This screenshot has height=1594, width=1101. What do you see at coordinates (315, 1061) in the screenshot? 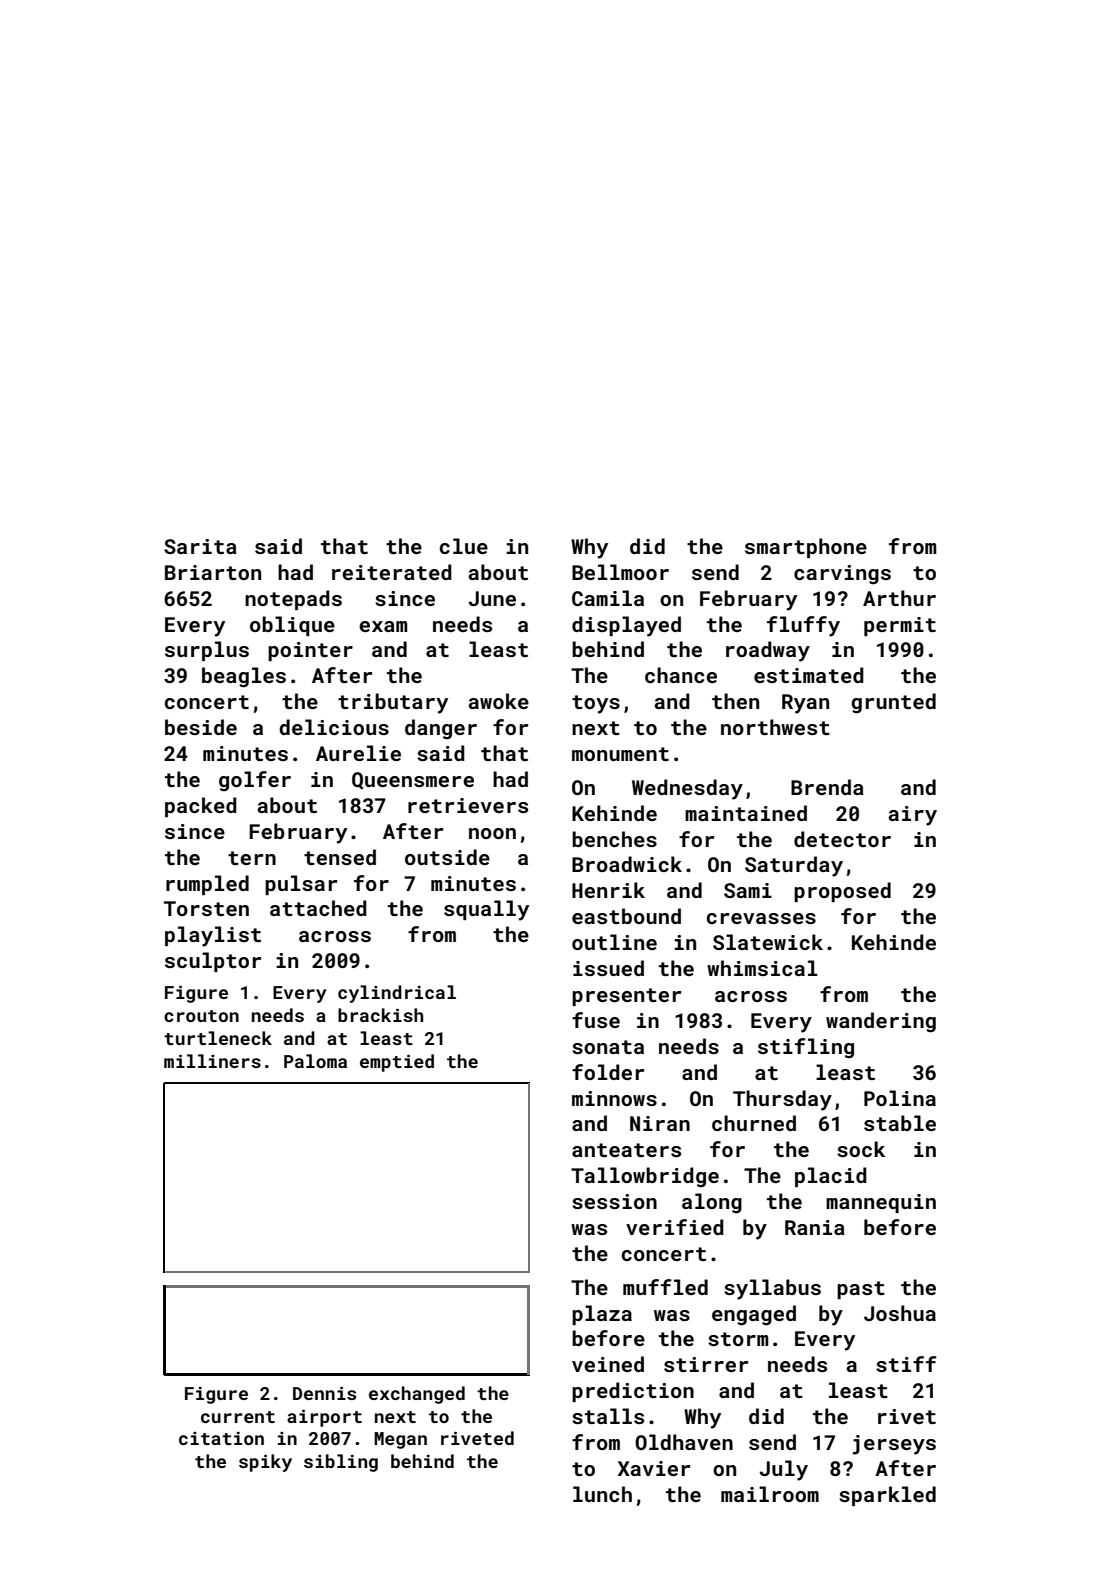
I see `Paloma` at bounding box center [315, 1061].
